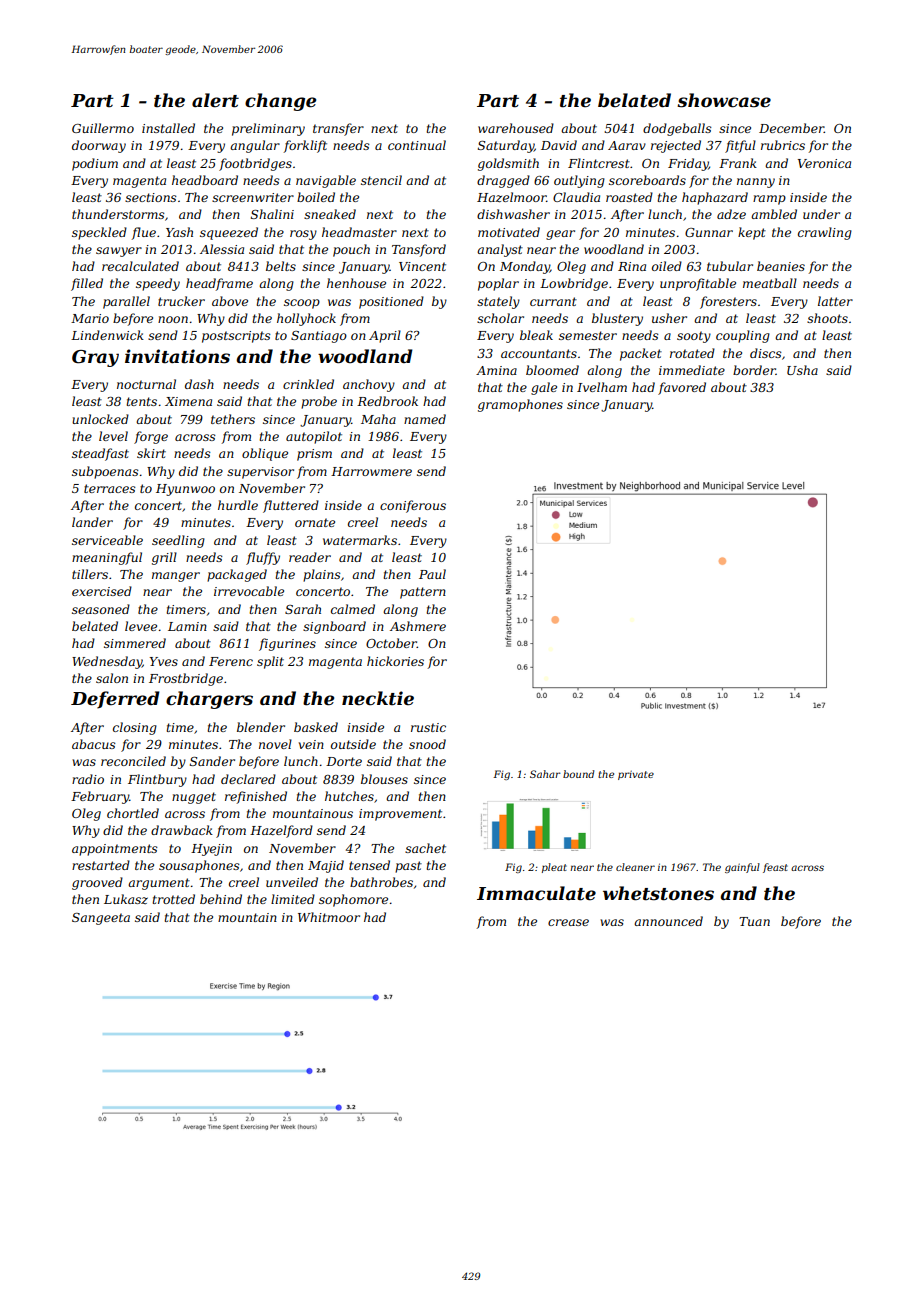  Describe the element at coordinates (381, 882) in the screenshot. I see `bathrobes` at that location.
